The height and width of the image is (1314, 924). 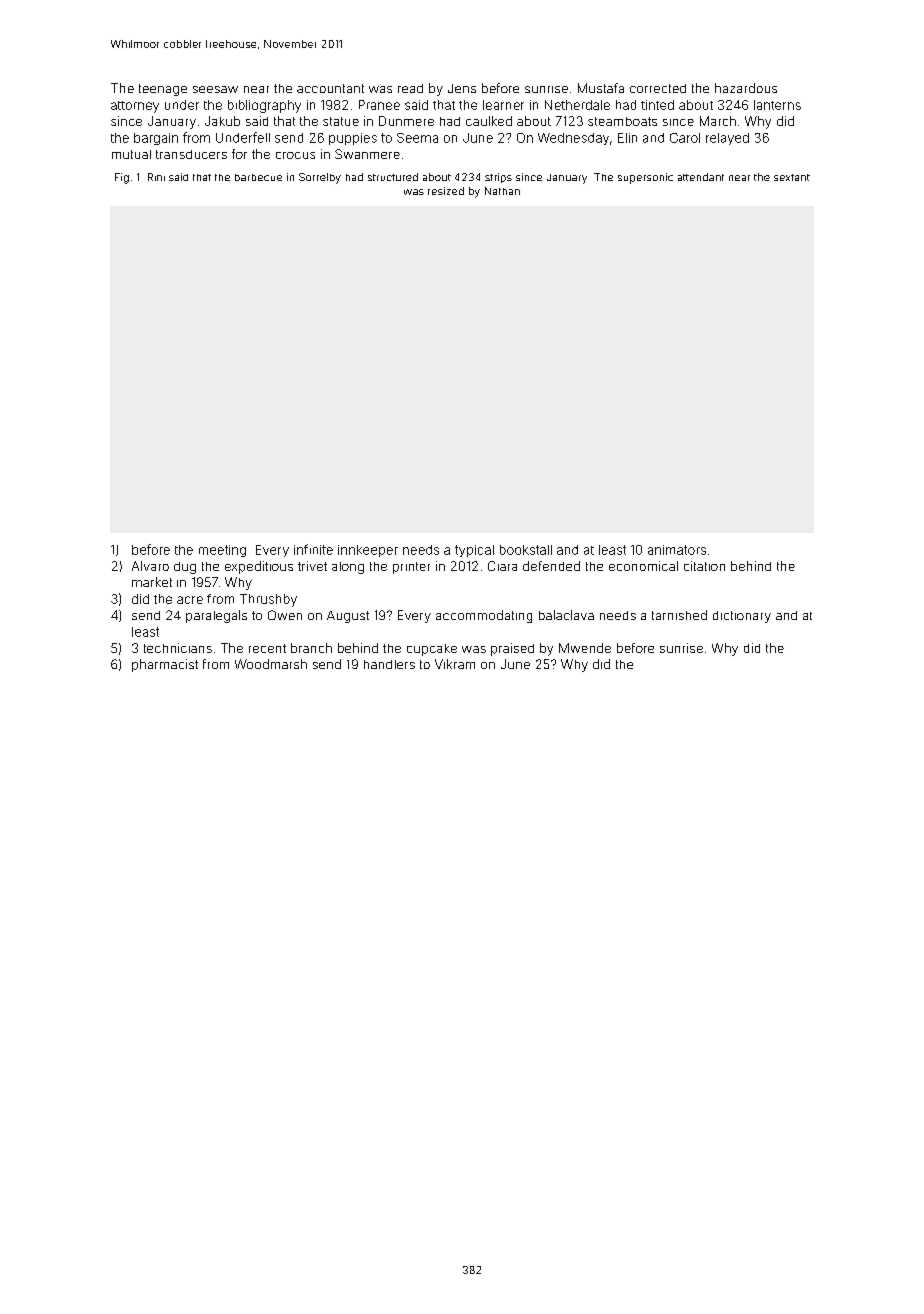 What do you see at coordinates (222, 551) in the image?
I see `meeting` at bounding box center [222, 551].
